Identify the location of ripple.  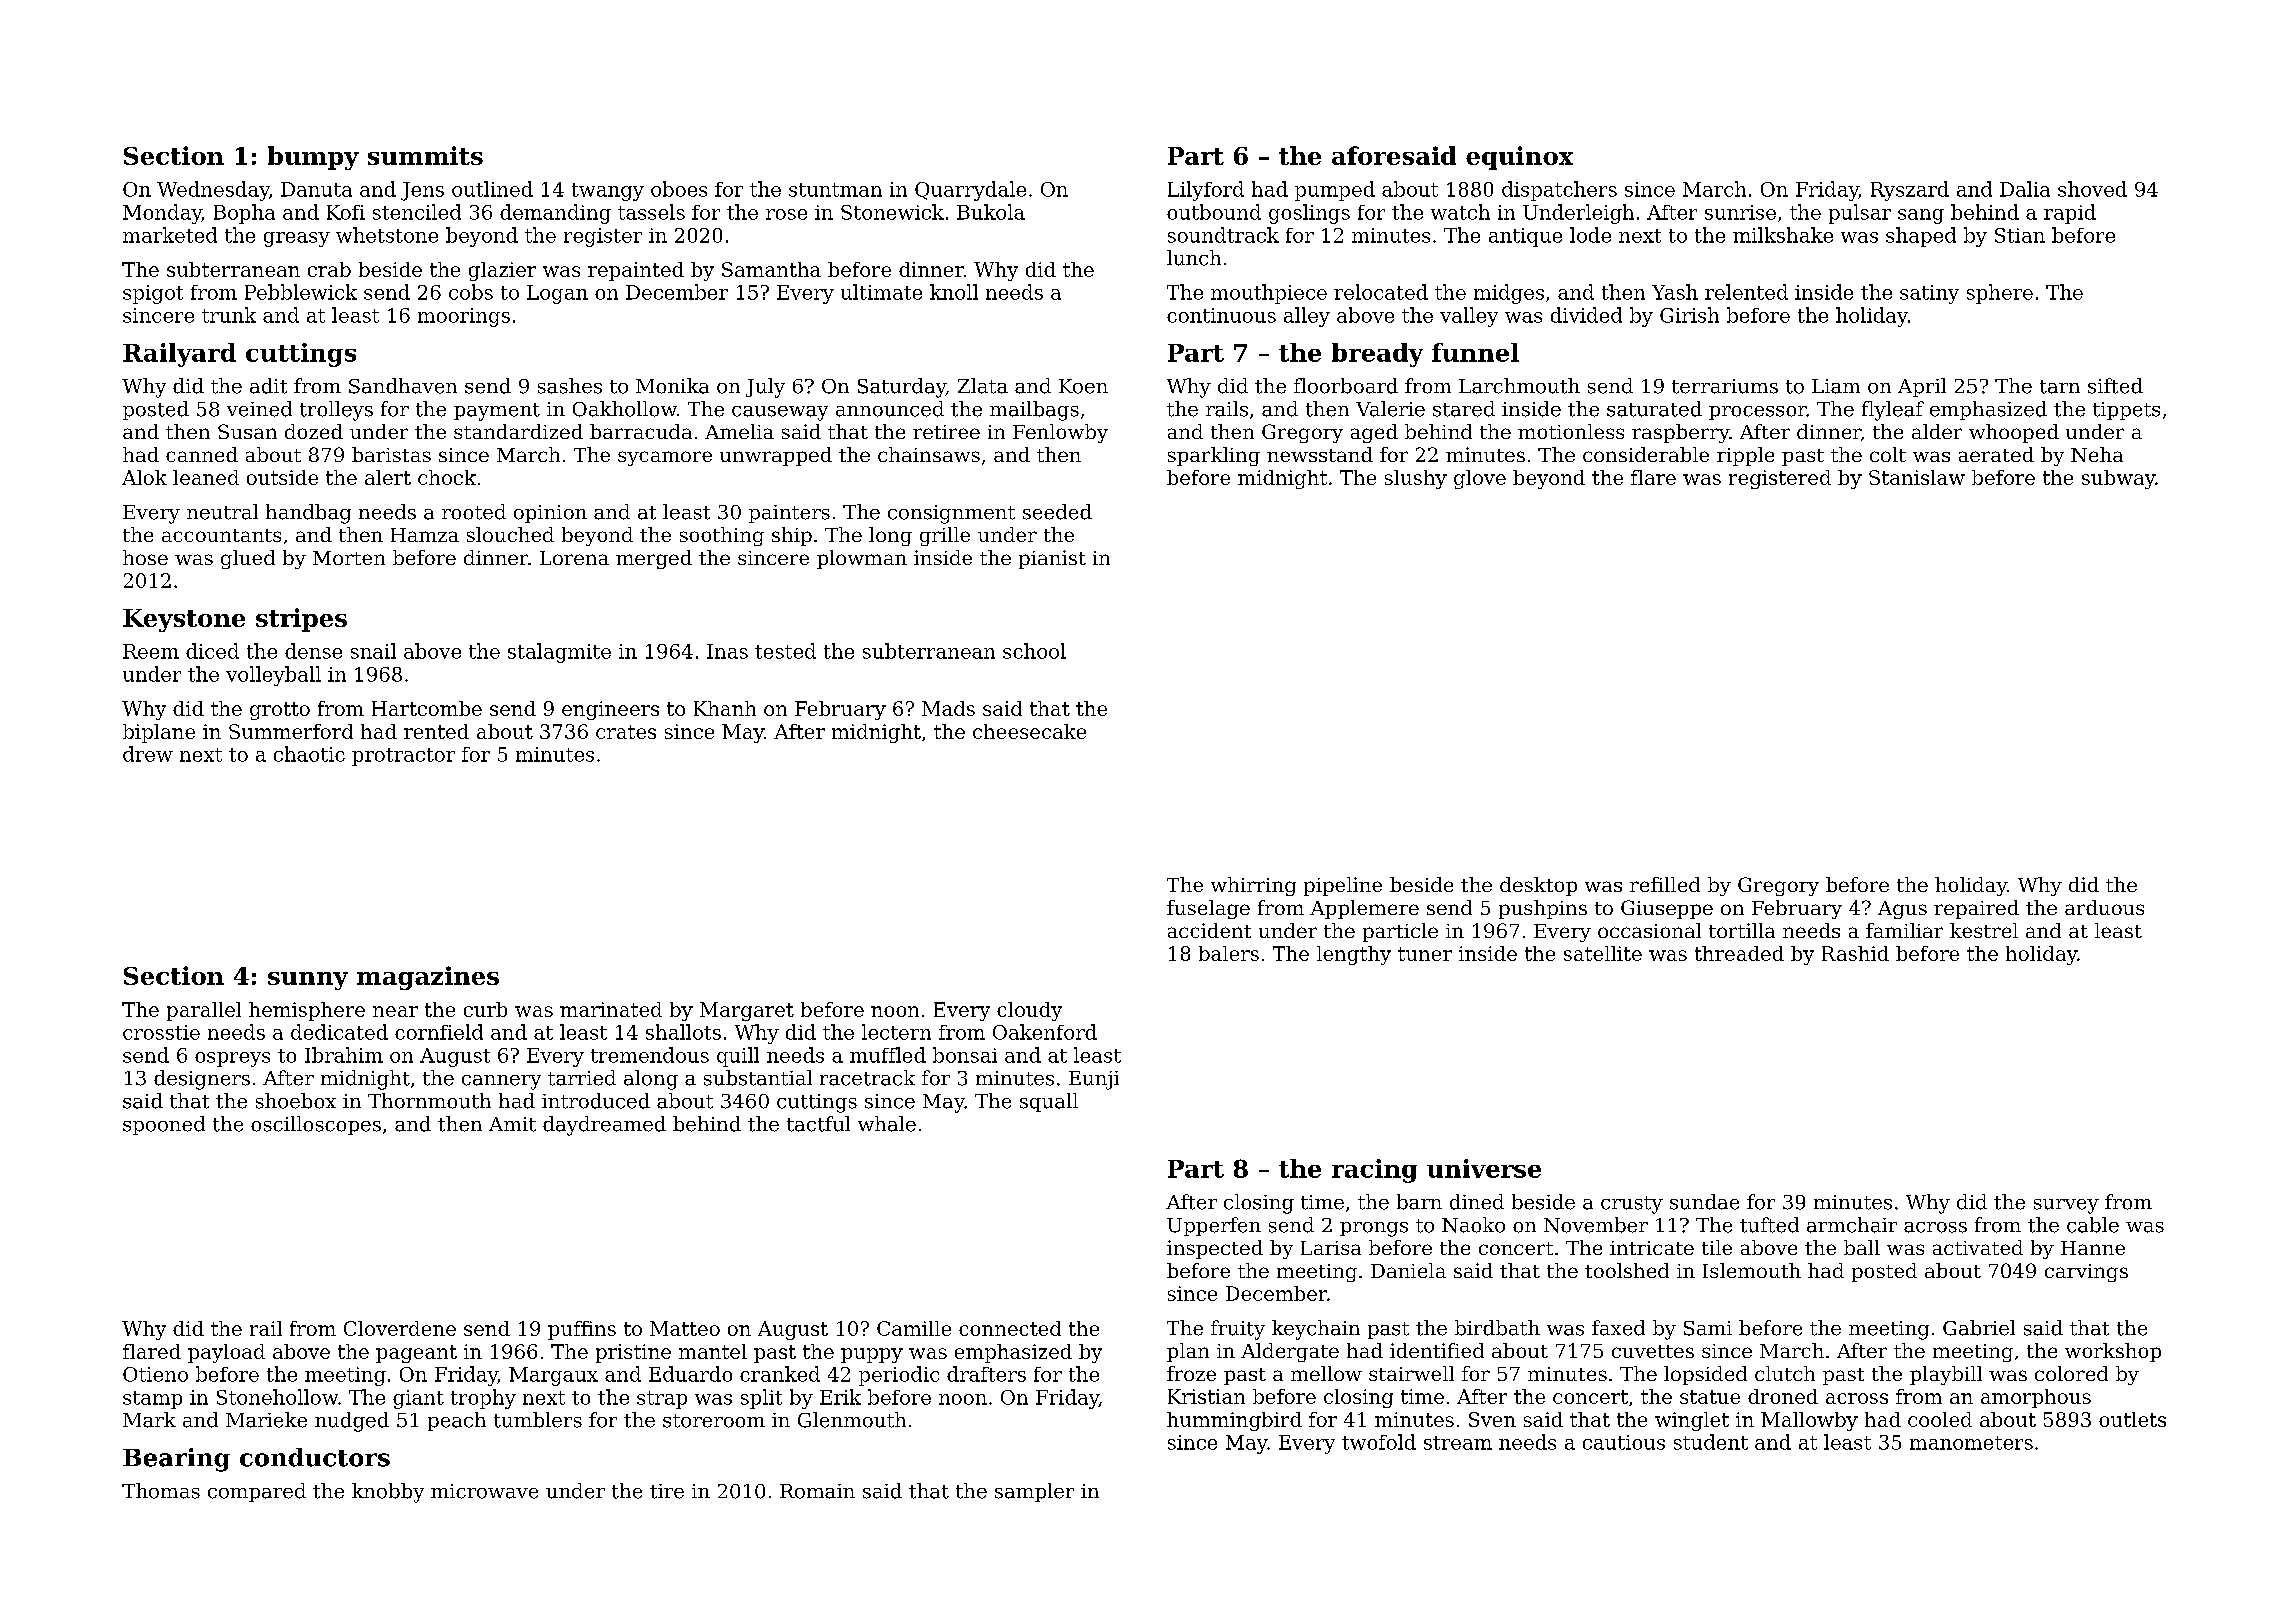
(1745, 456).
